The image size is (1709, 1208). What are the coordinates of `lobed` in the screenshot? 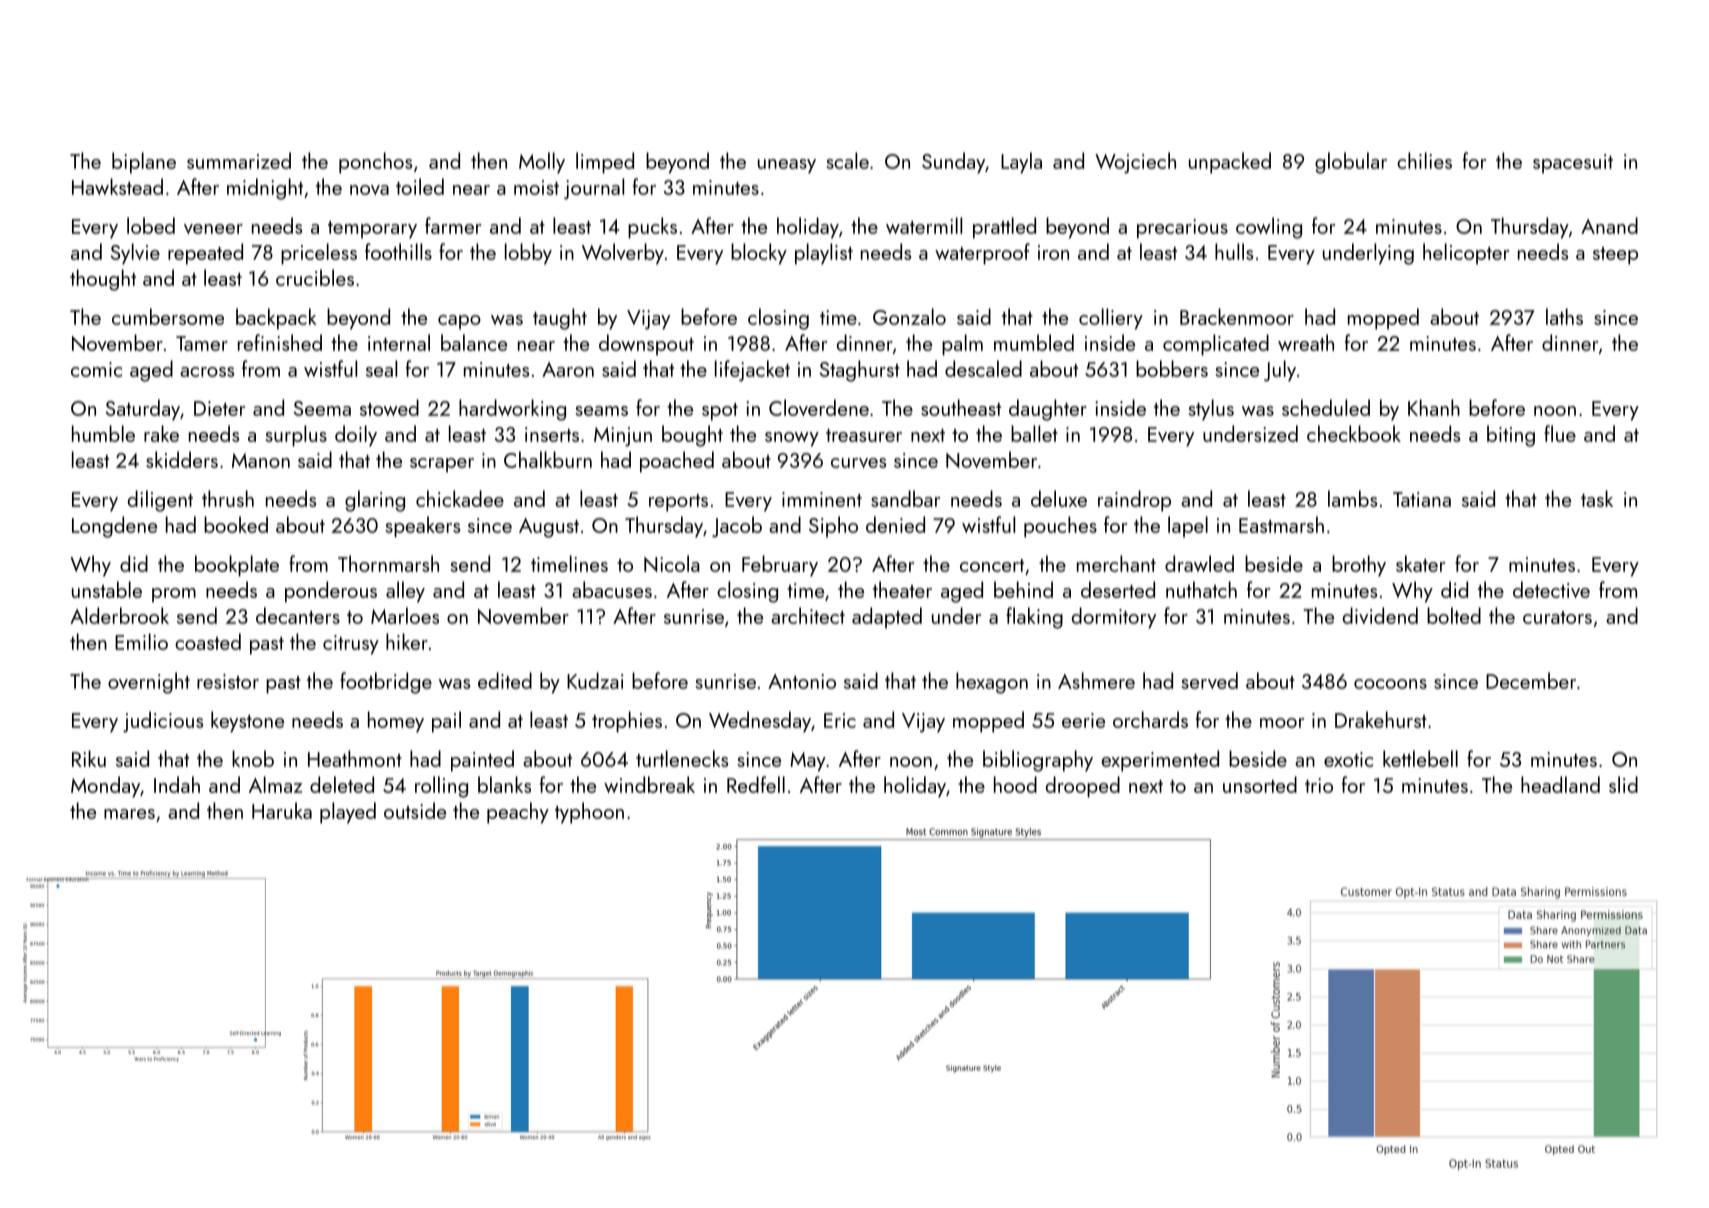 It's located at (151, 225).
